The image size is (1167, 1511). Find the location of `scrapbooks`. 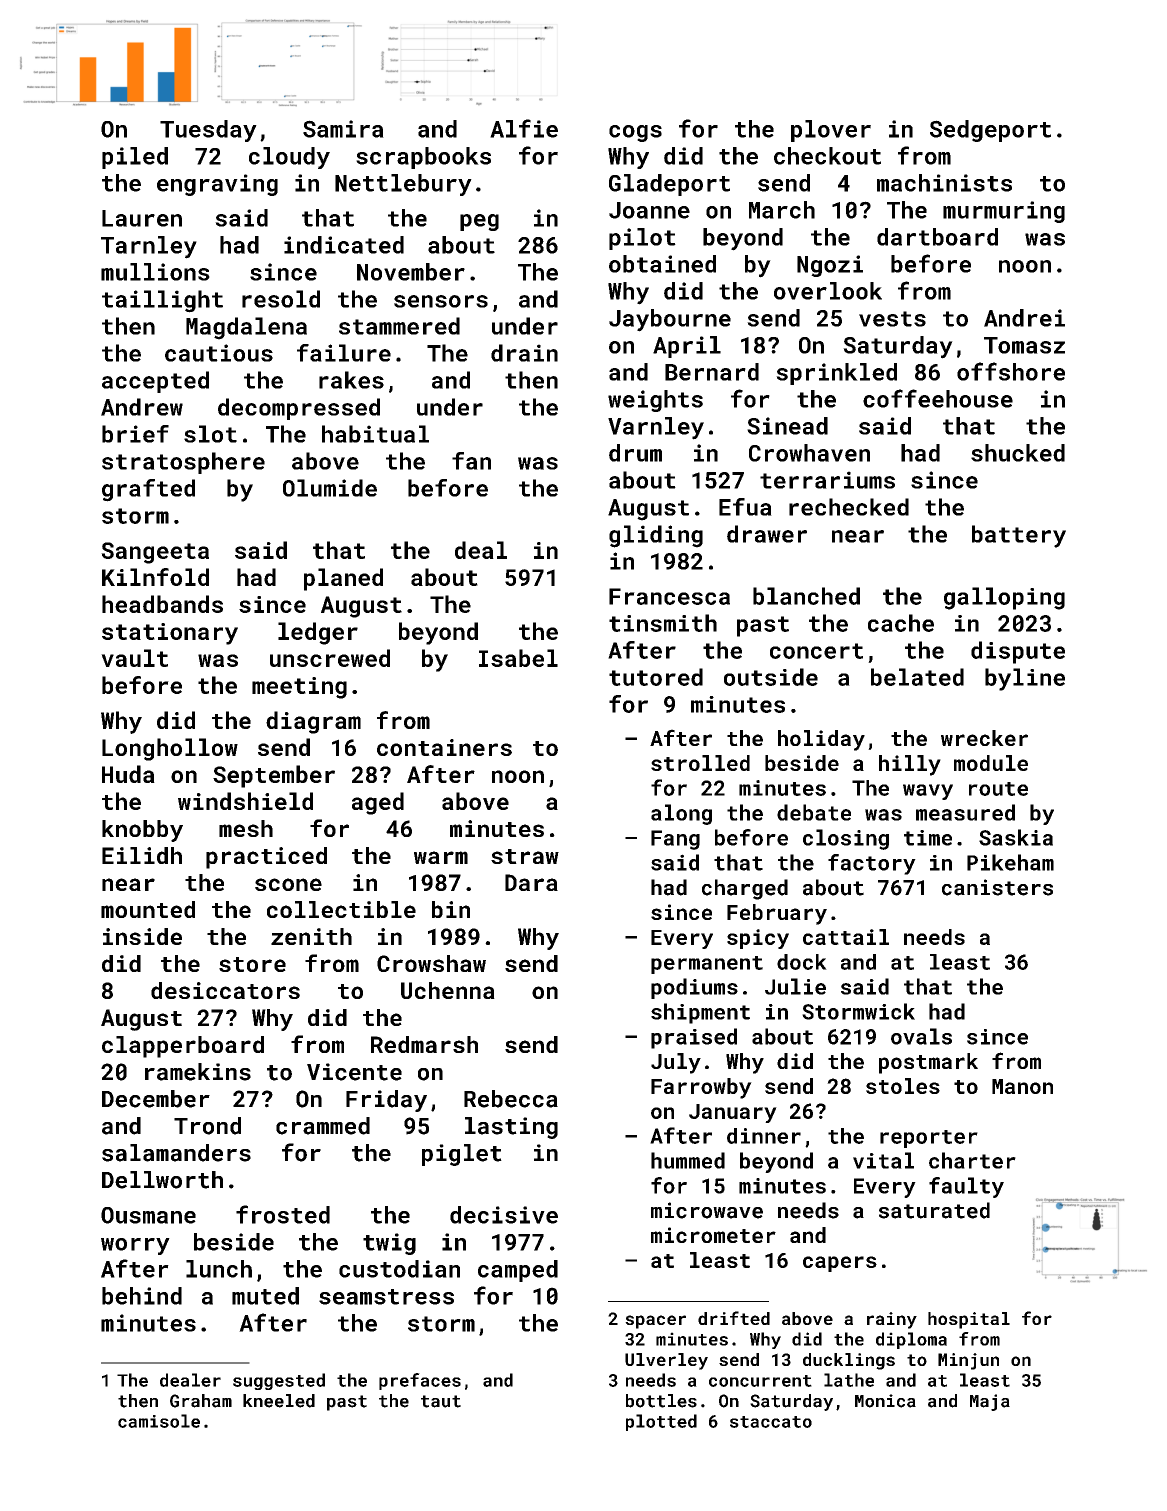

scrapbooks is located at coordinates (423, 158).
